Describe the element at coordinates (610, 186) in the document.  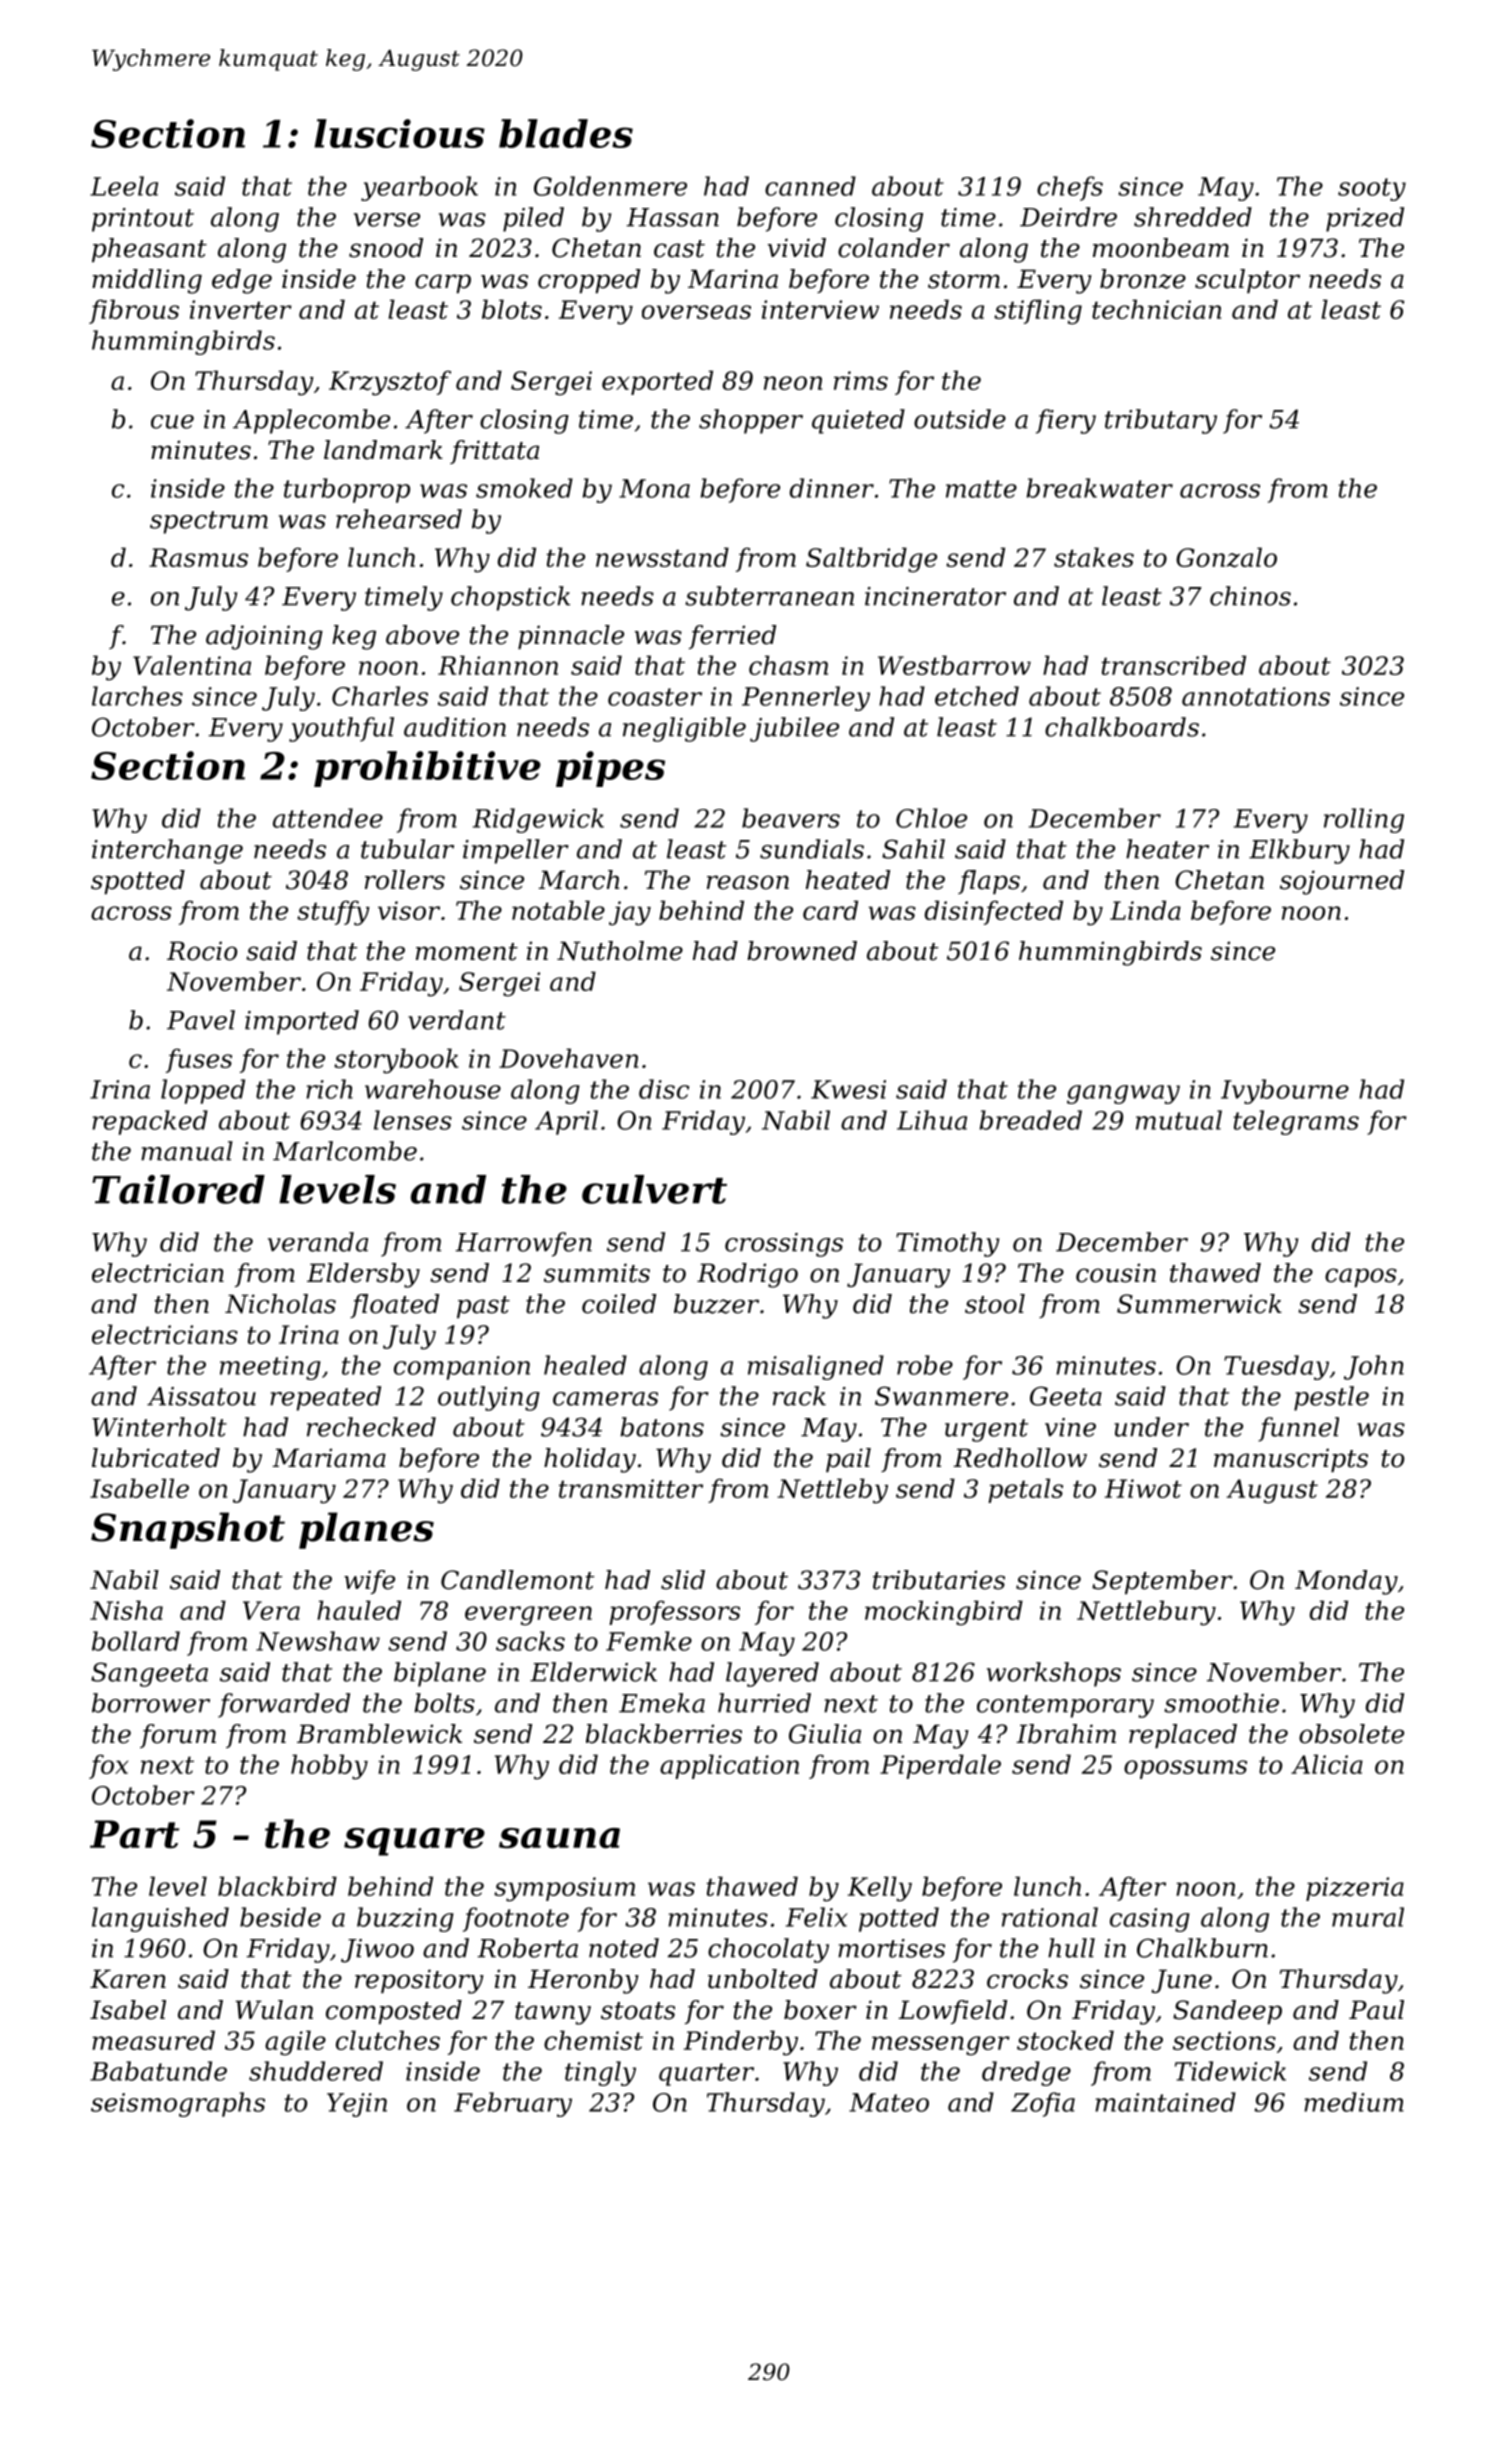
I see `Goldenmere` at that location.
